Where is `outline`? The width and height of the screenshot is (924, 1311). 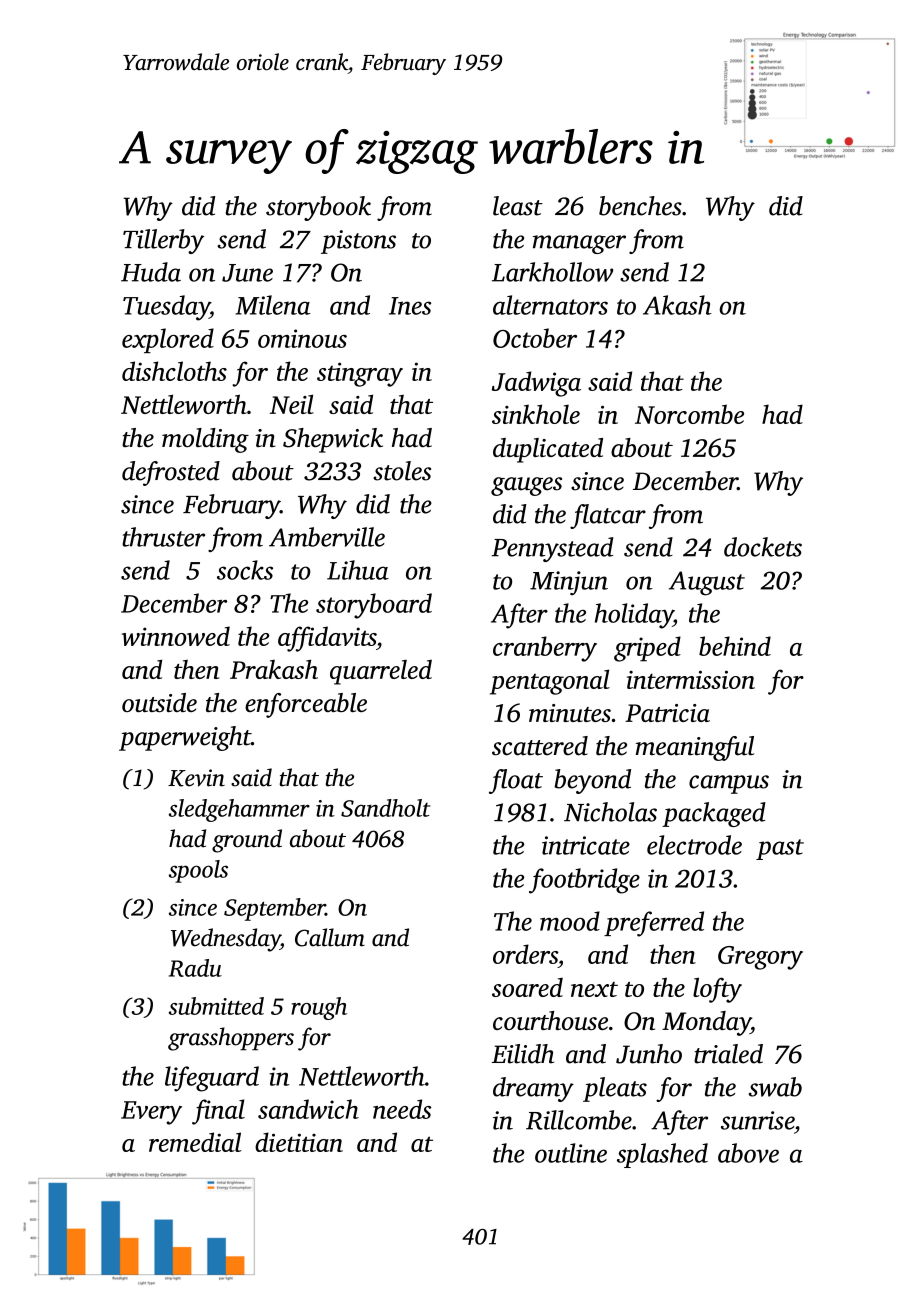
outline is located at coordinates (571, 1153).
